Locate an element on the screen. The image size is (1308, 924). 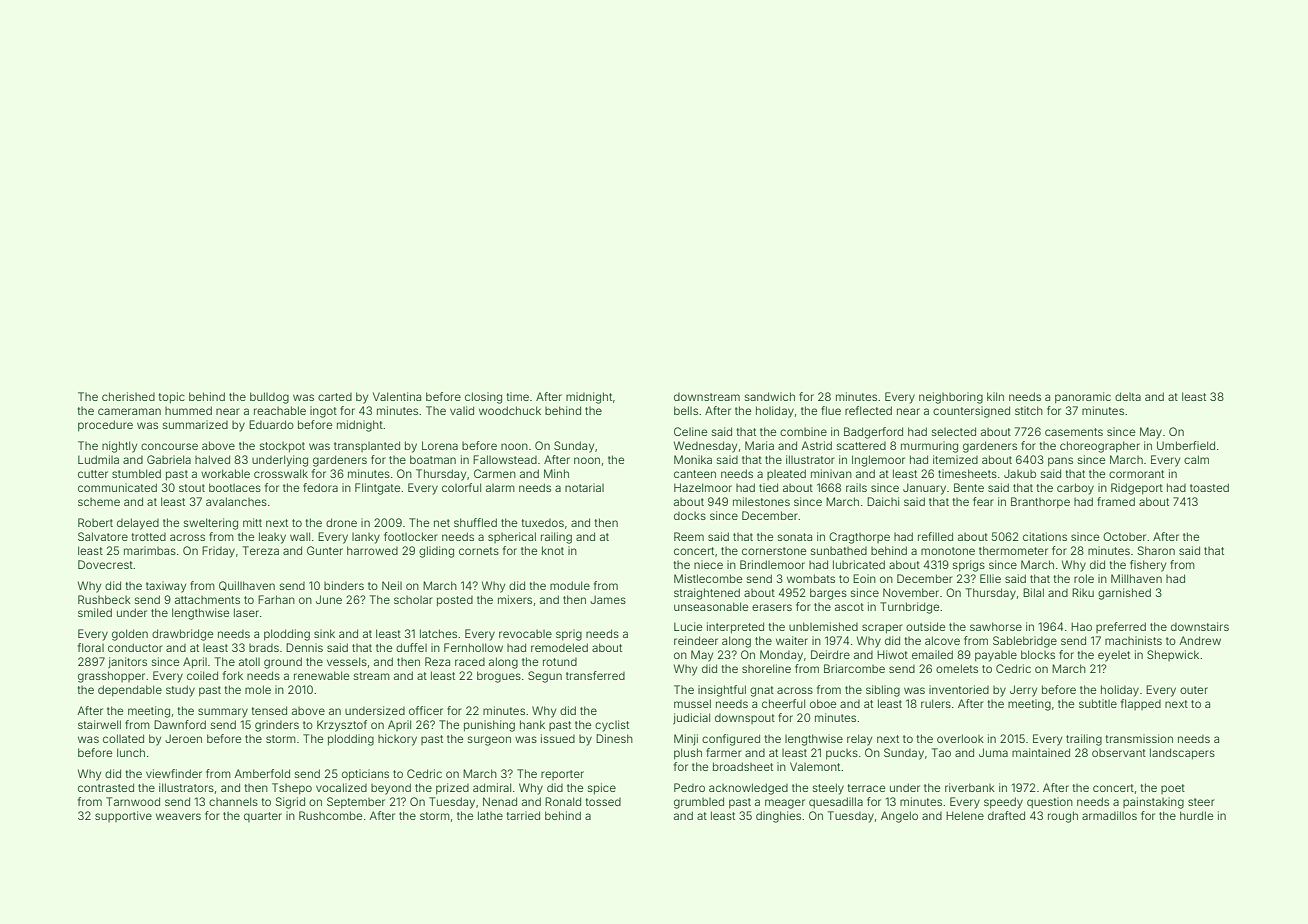
shoreline is located at coordinates (766, 668).
